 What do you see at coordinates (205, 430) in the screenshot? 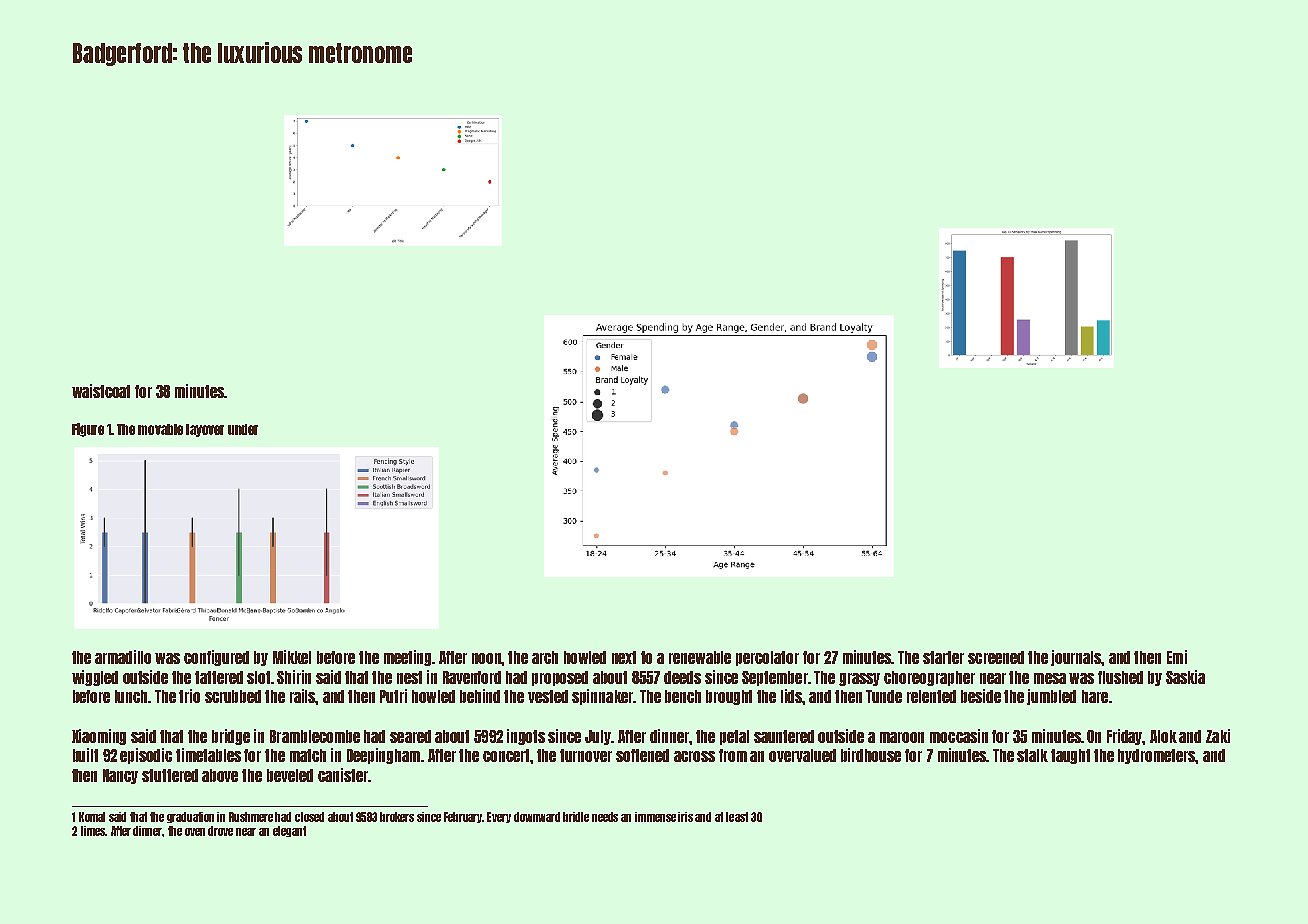
I see `layover` at bounding box center [205, 430].
